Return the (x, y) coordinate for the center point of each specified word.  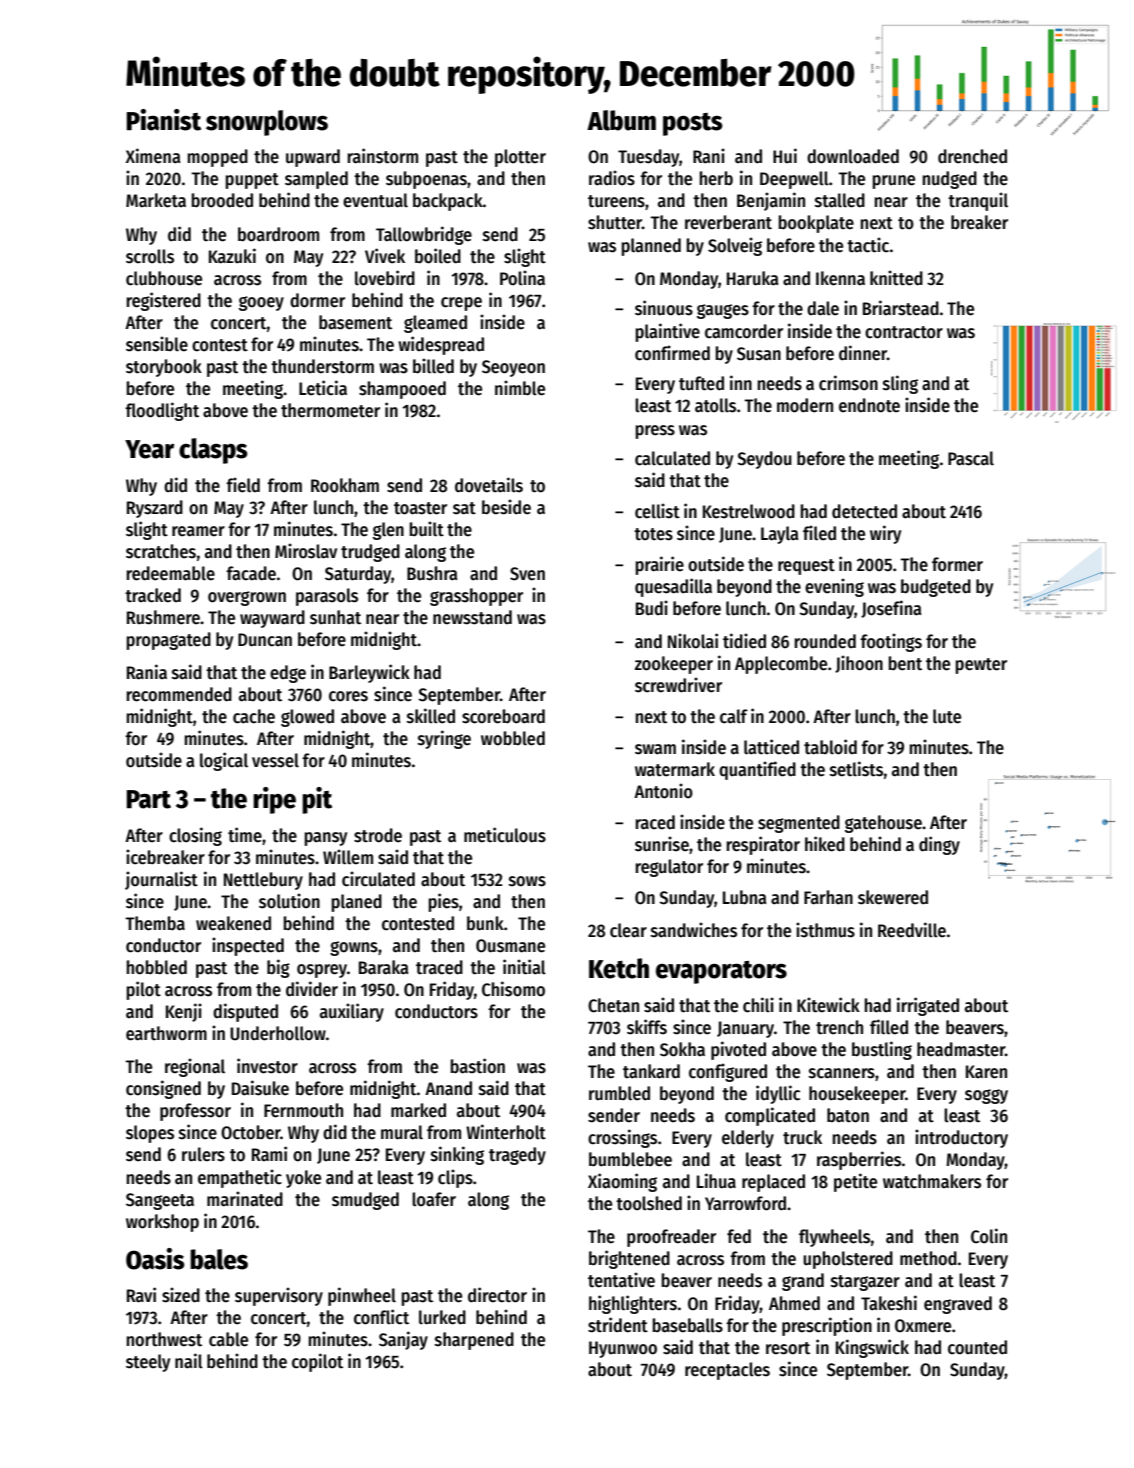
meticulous (505, 835)
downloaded (853, 156)
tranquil (978, 201)
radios (612, 178)
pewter (981, 666)
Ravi (141, 1295)
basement (355, 322)
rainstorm (383, 156)
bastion (478, 1066)
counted (977, 1347)
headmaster (961, 1049)
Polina (522, 278)
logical (224, 761)
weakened (233, 923)
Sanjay (403, 1340)
